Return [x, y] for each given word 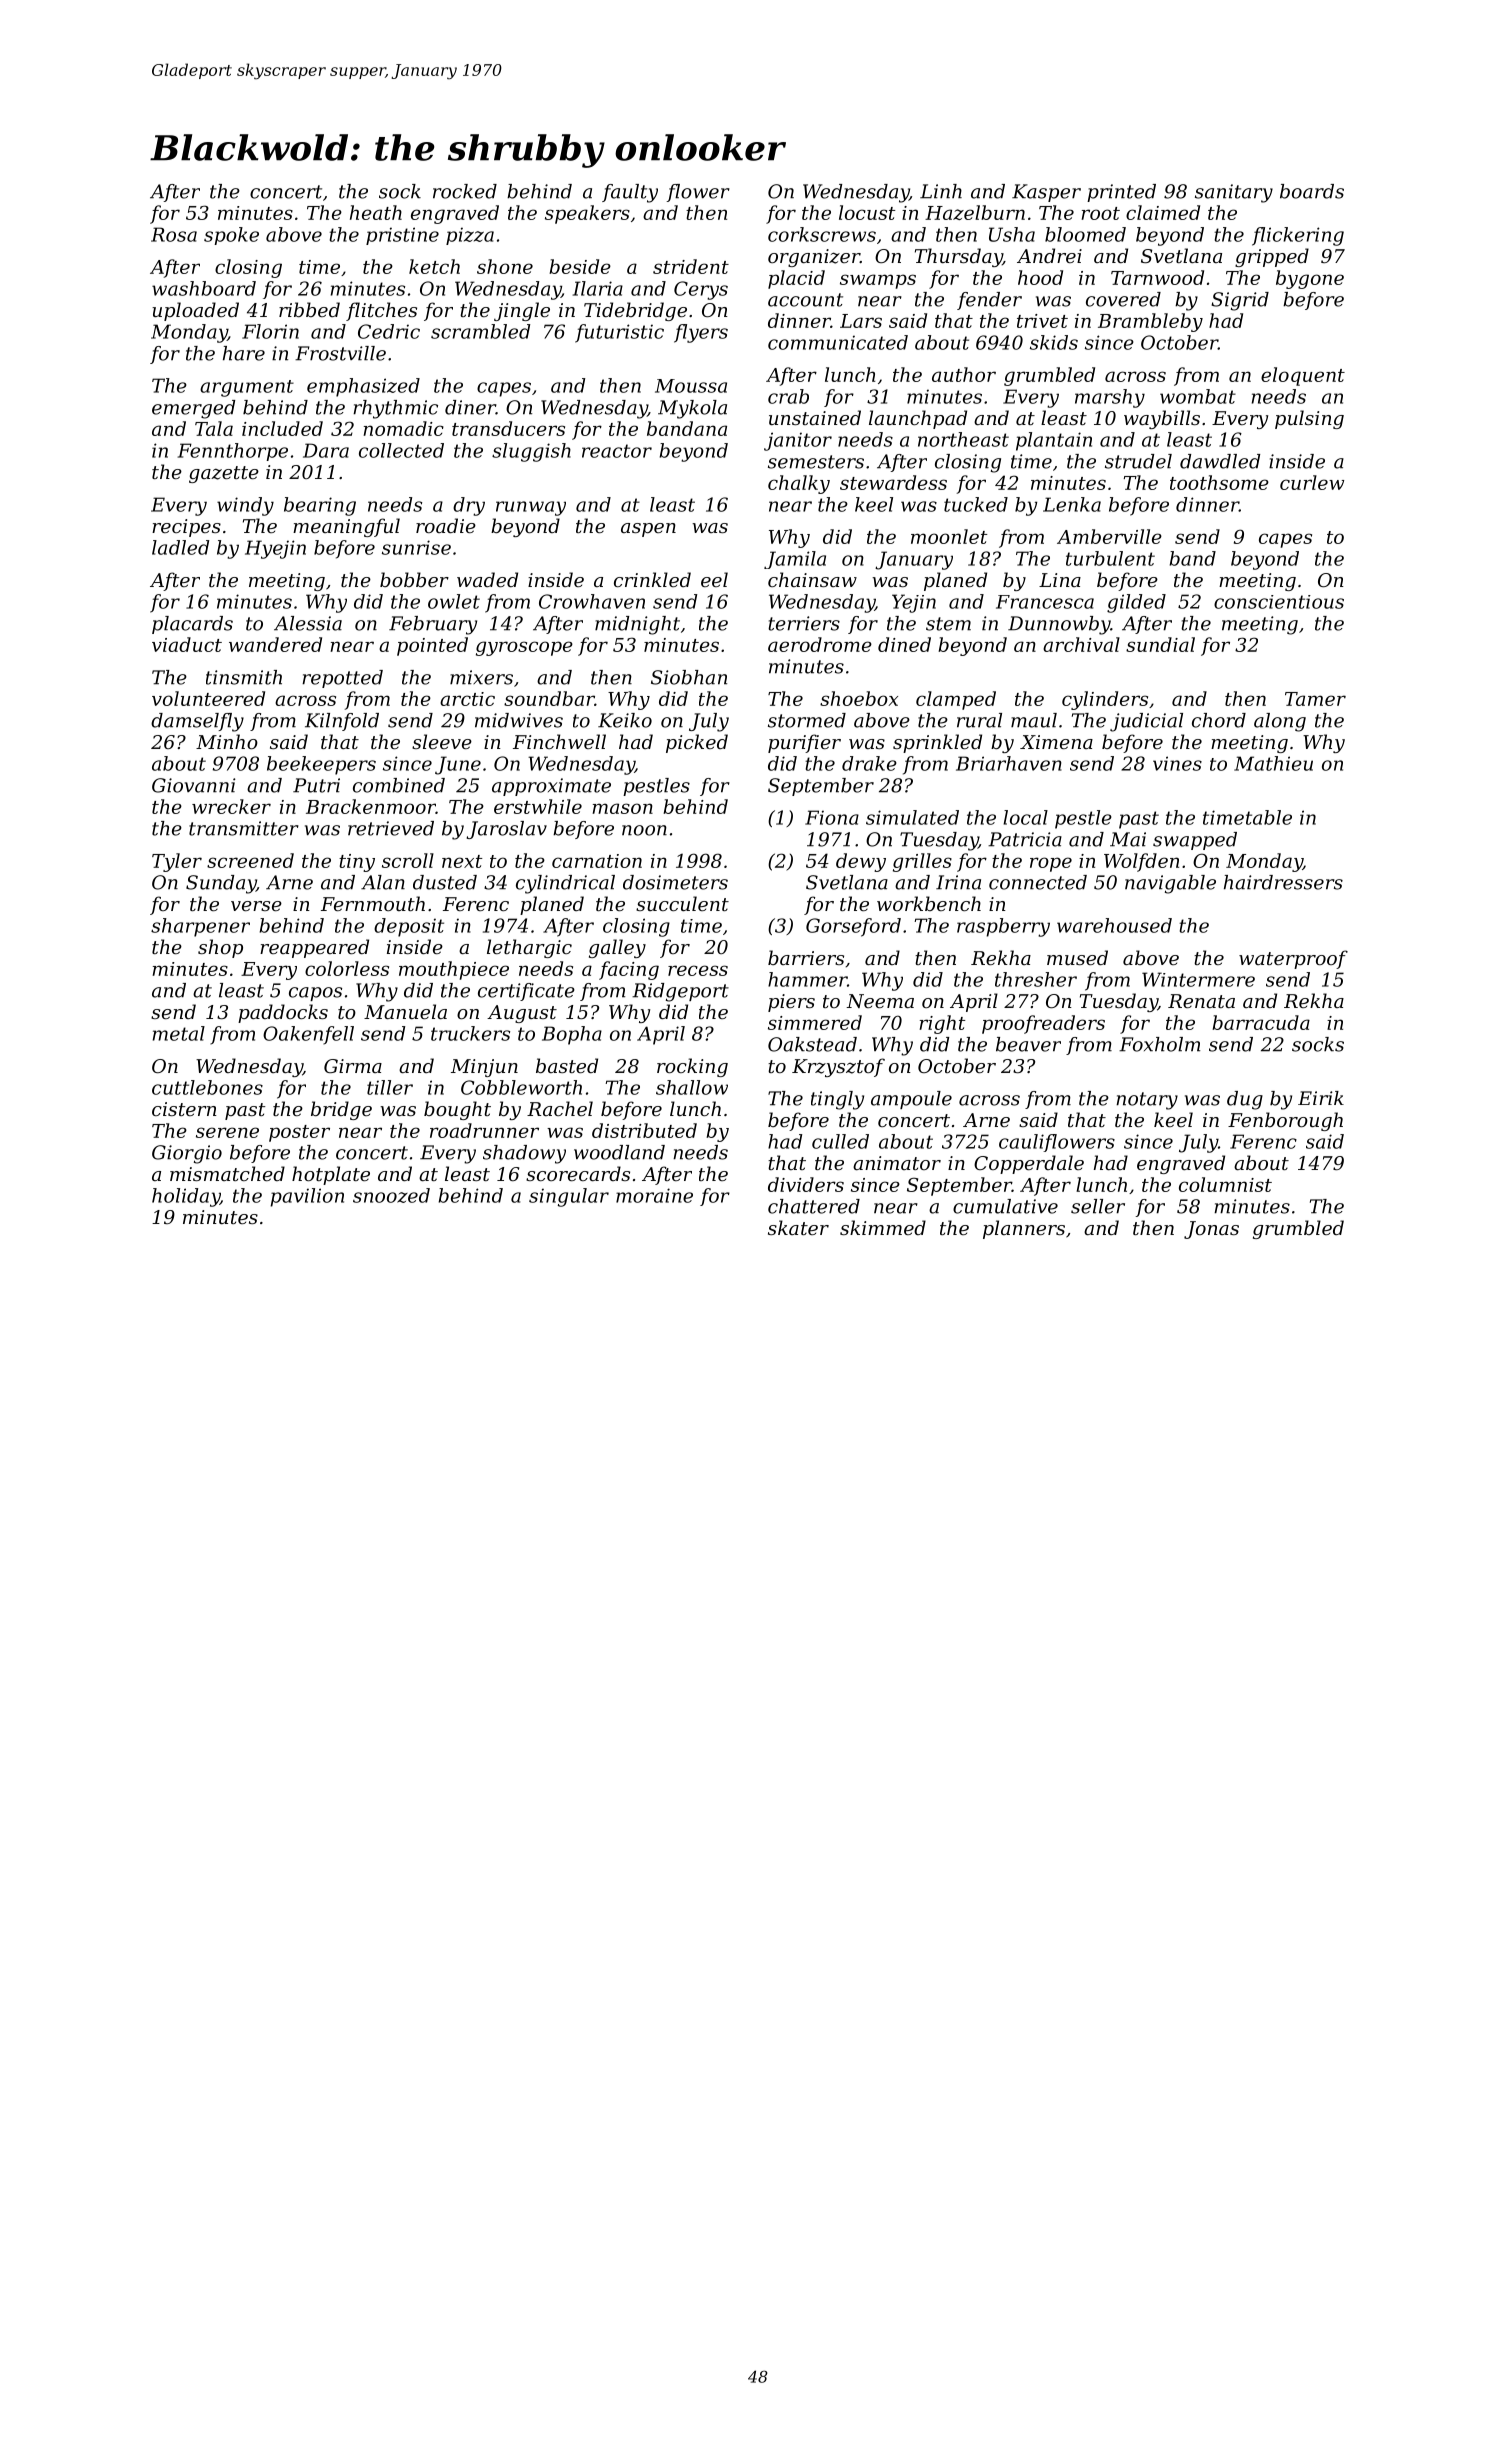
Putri [316, 785]
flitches [381, 311]
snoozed [391, 1195]
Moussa [691, 386]
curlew [1312, 482]
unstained [815, 417]
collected [401, 450]
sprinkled [937, 743]
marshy [1110, 398]
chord [1219, 720]
